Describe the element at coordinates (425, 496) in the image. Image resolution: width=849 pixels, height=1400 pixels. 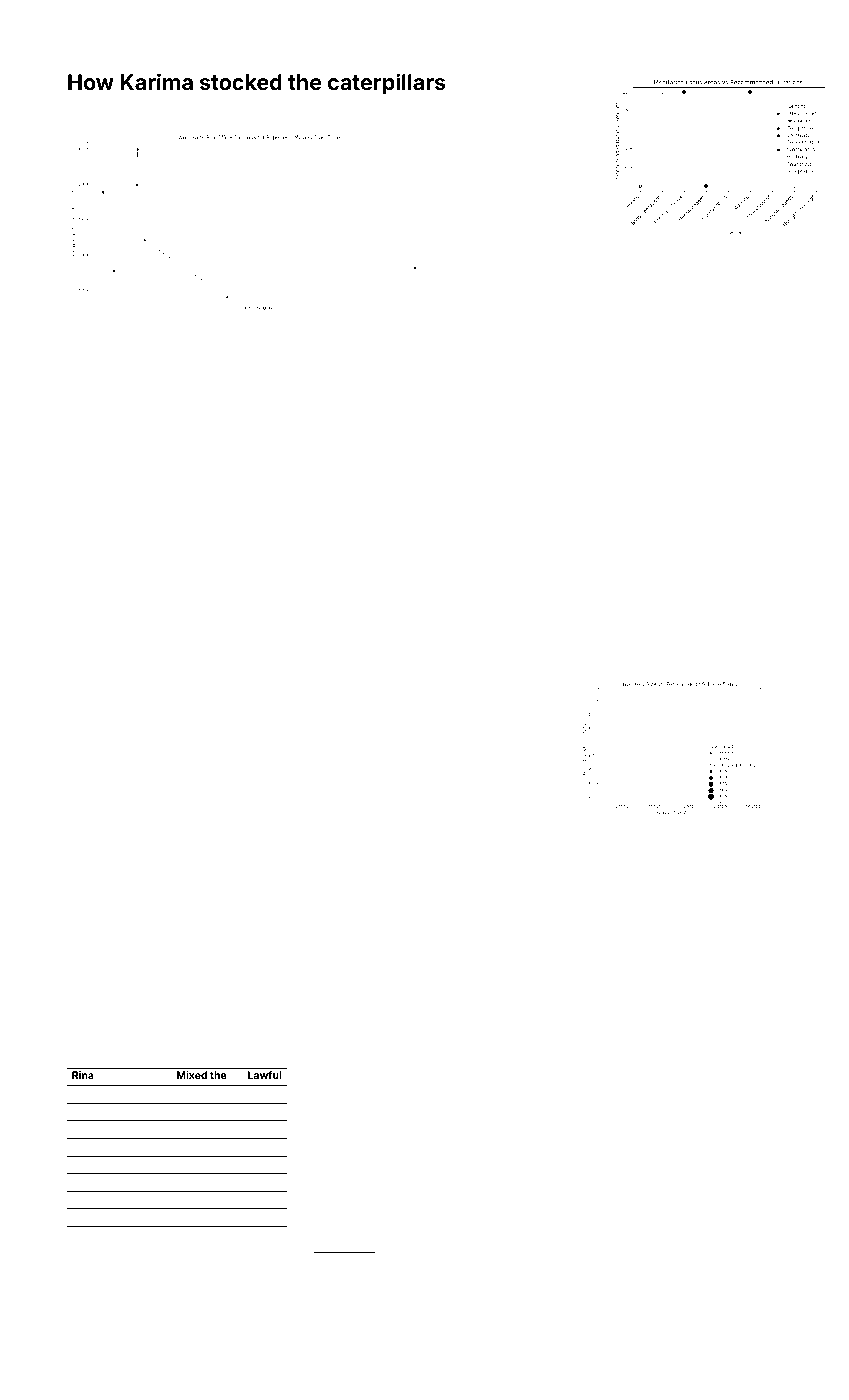
I see `harsh` at that location.
